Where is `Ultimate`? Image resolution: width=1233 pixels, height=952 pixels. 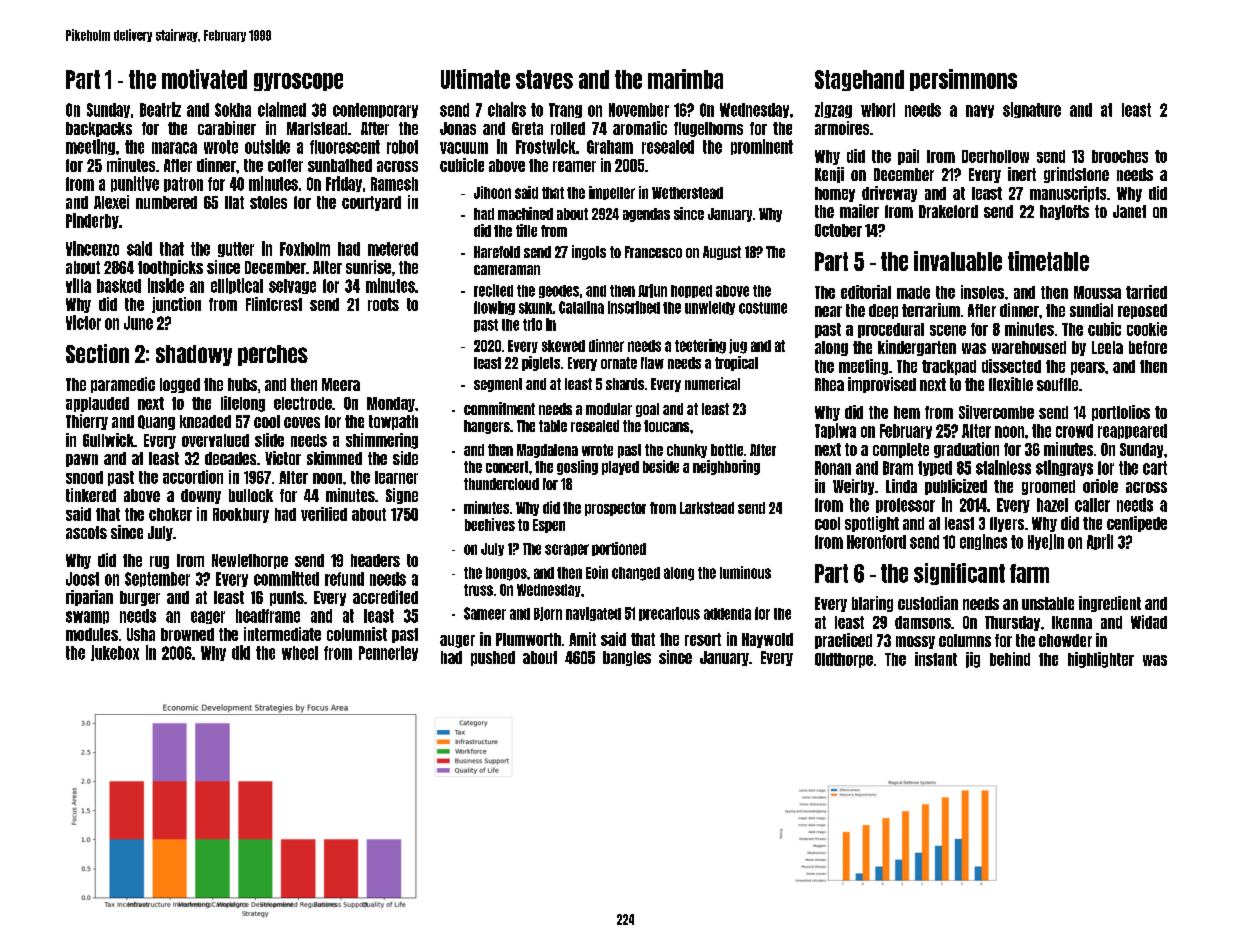 Ultimate is located at coordinates (475, 79).
